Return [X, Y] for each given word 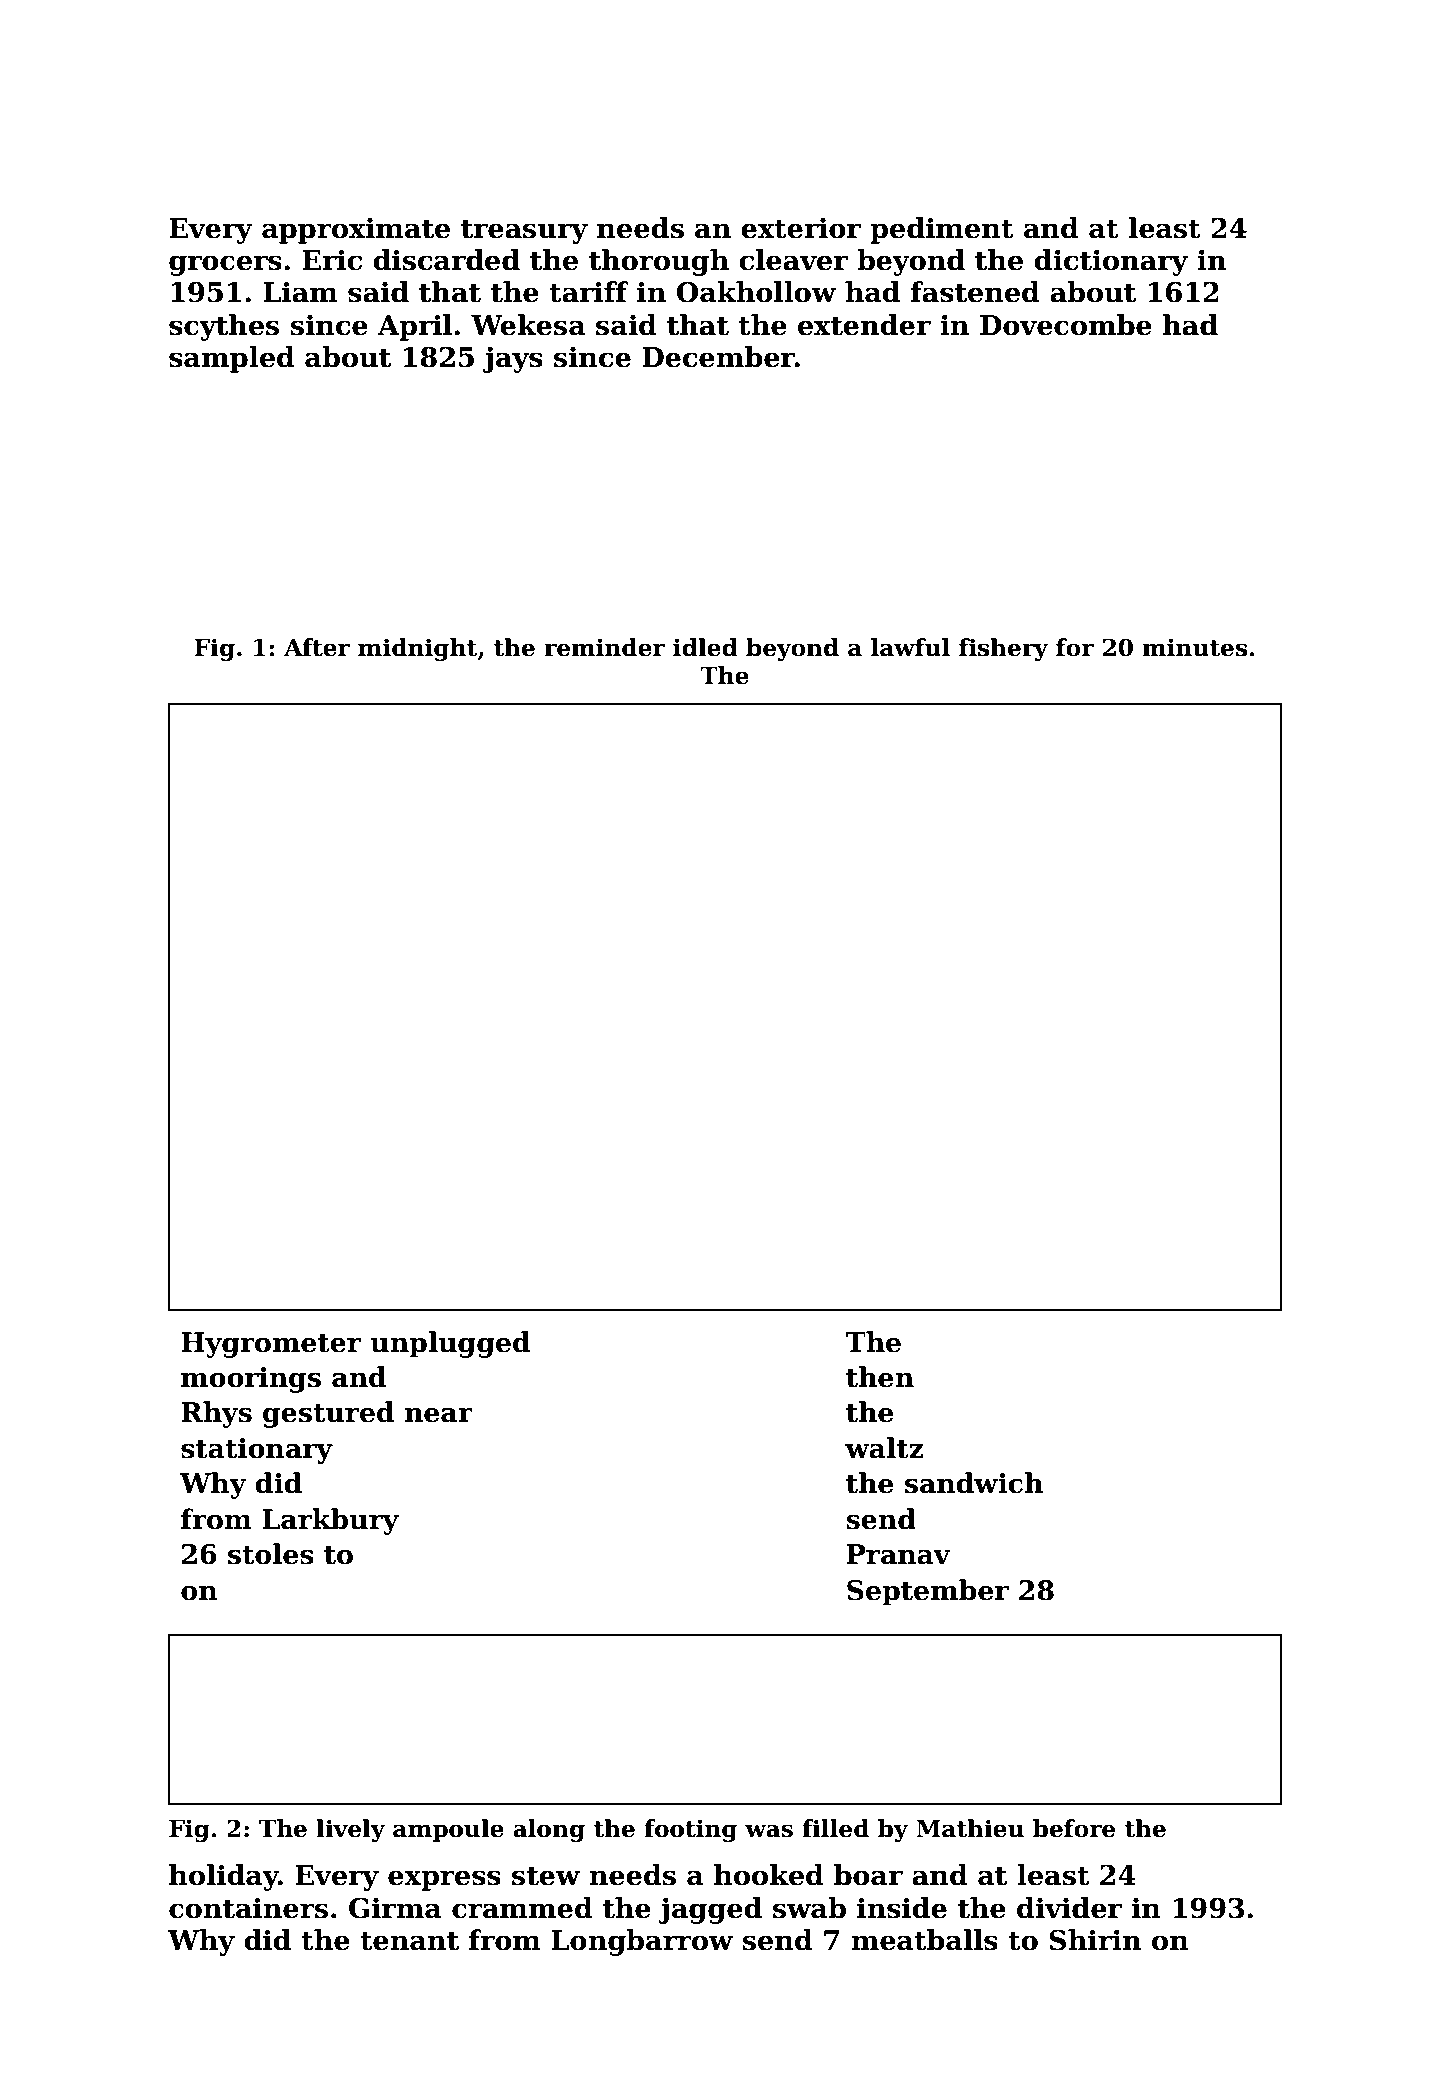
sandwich [974, 1483]
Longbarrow [642, 1942]
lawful [910, 647]
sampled [232, 359]
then [880, 1377]
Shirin [1095, 1940]
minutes [1194, 647]
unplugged [450, 1344]
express [444, 1880]
